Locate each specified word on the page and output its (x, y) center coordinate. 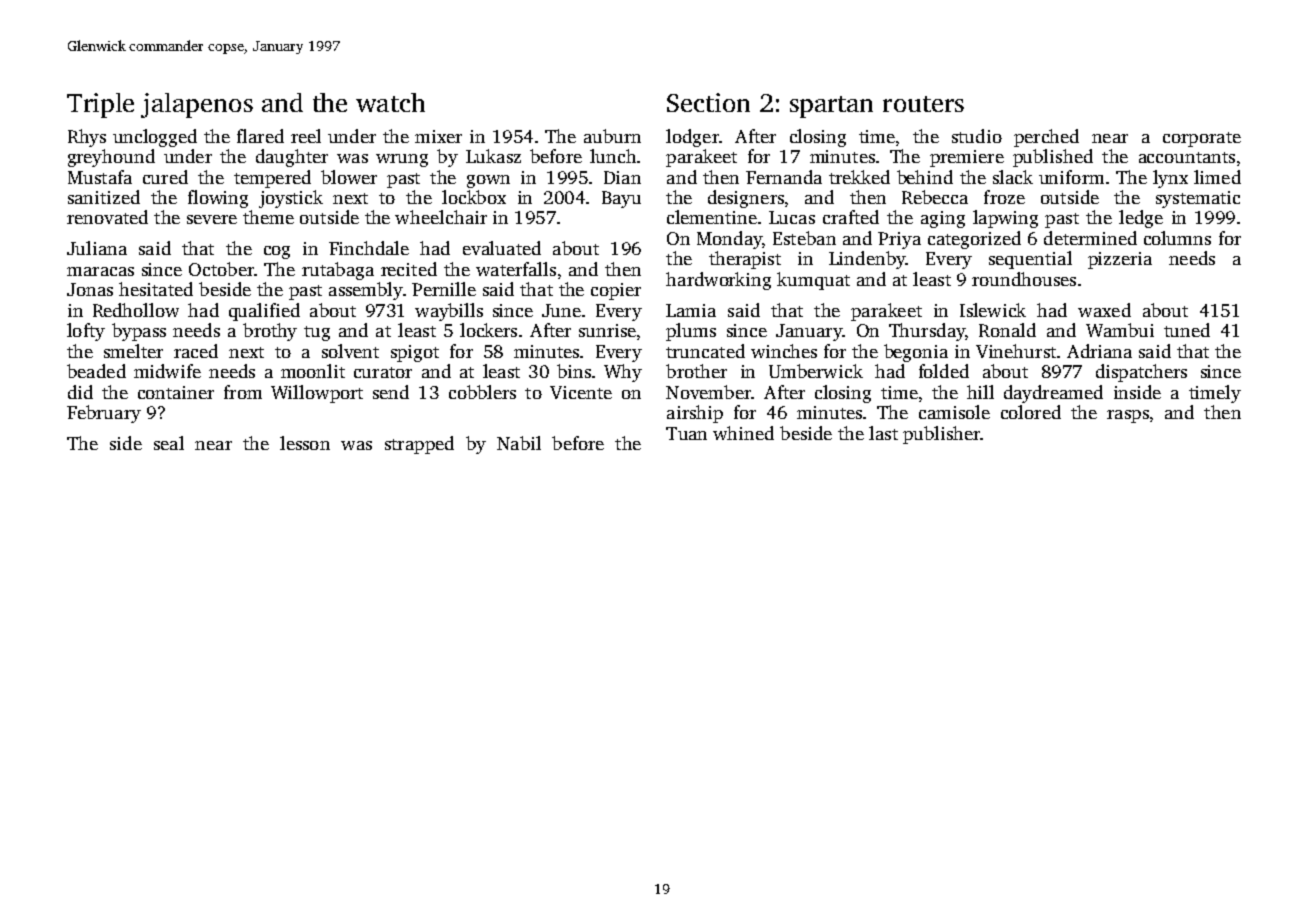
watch (390, 102)
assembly (366, 291)
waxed (1104, 310)
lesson (305, 443)
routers (923, 104)
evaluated (502, 248)
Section (708, 102)
